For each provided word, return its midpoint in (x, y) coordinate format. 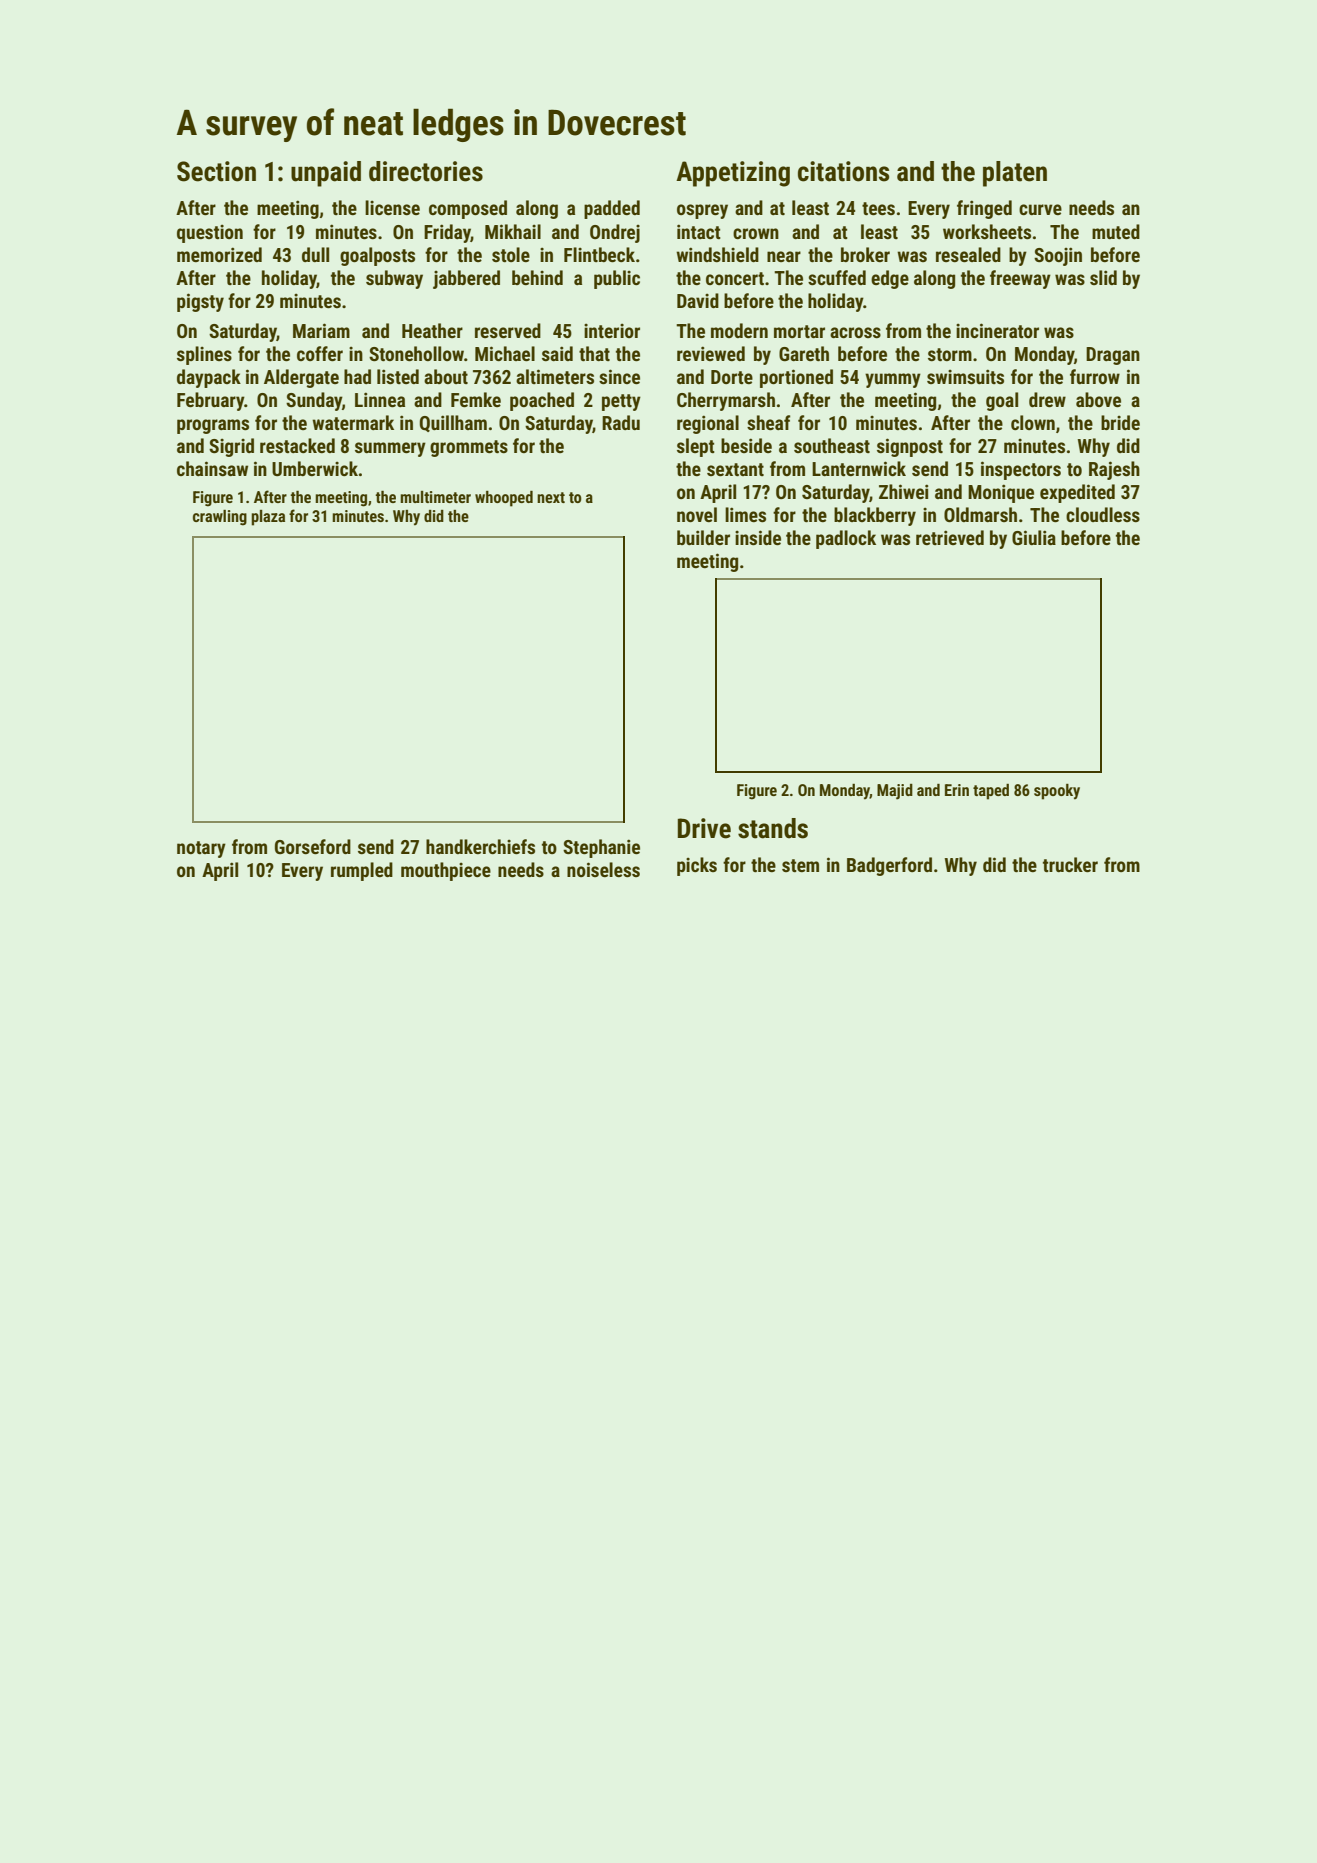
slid (1103, 277)
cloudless (1103, 514)
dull (315, 254)
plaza (268, 518)
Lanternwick (859, 468)
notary (201, 849)
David (698, 300)
